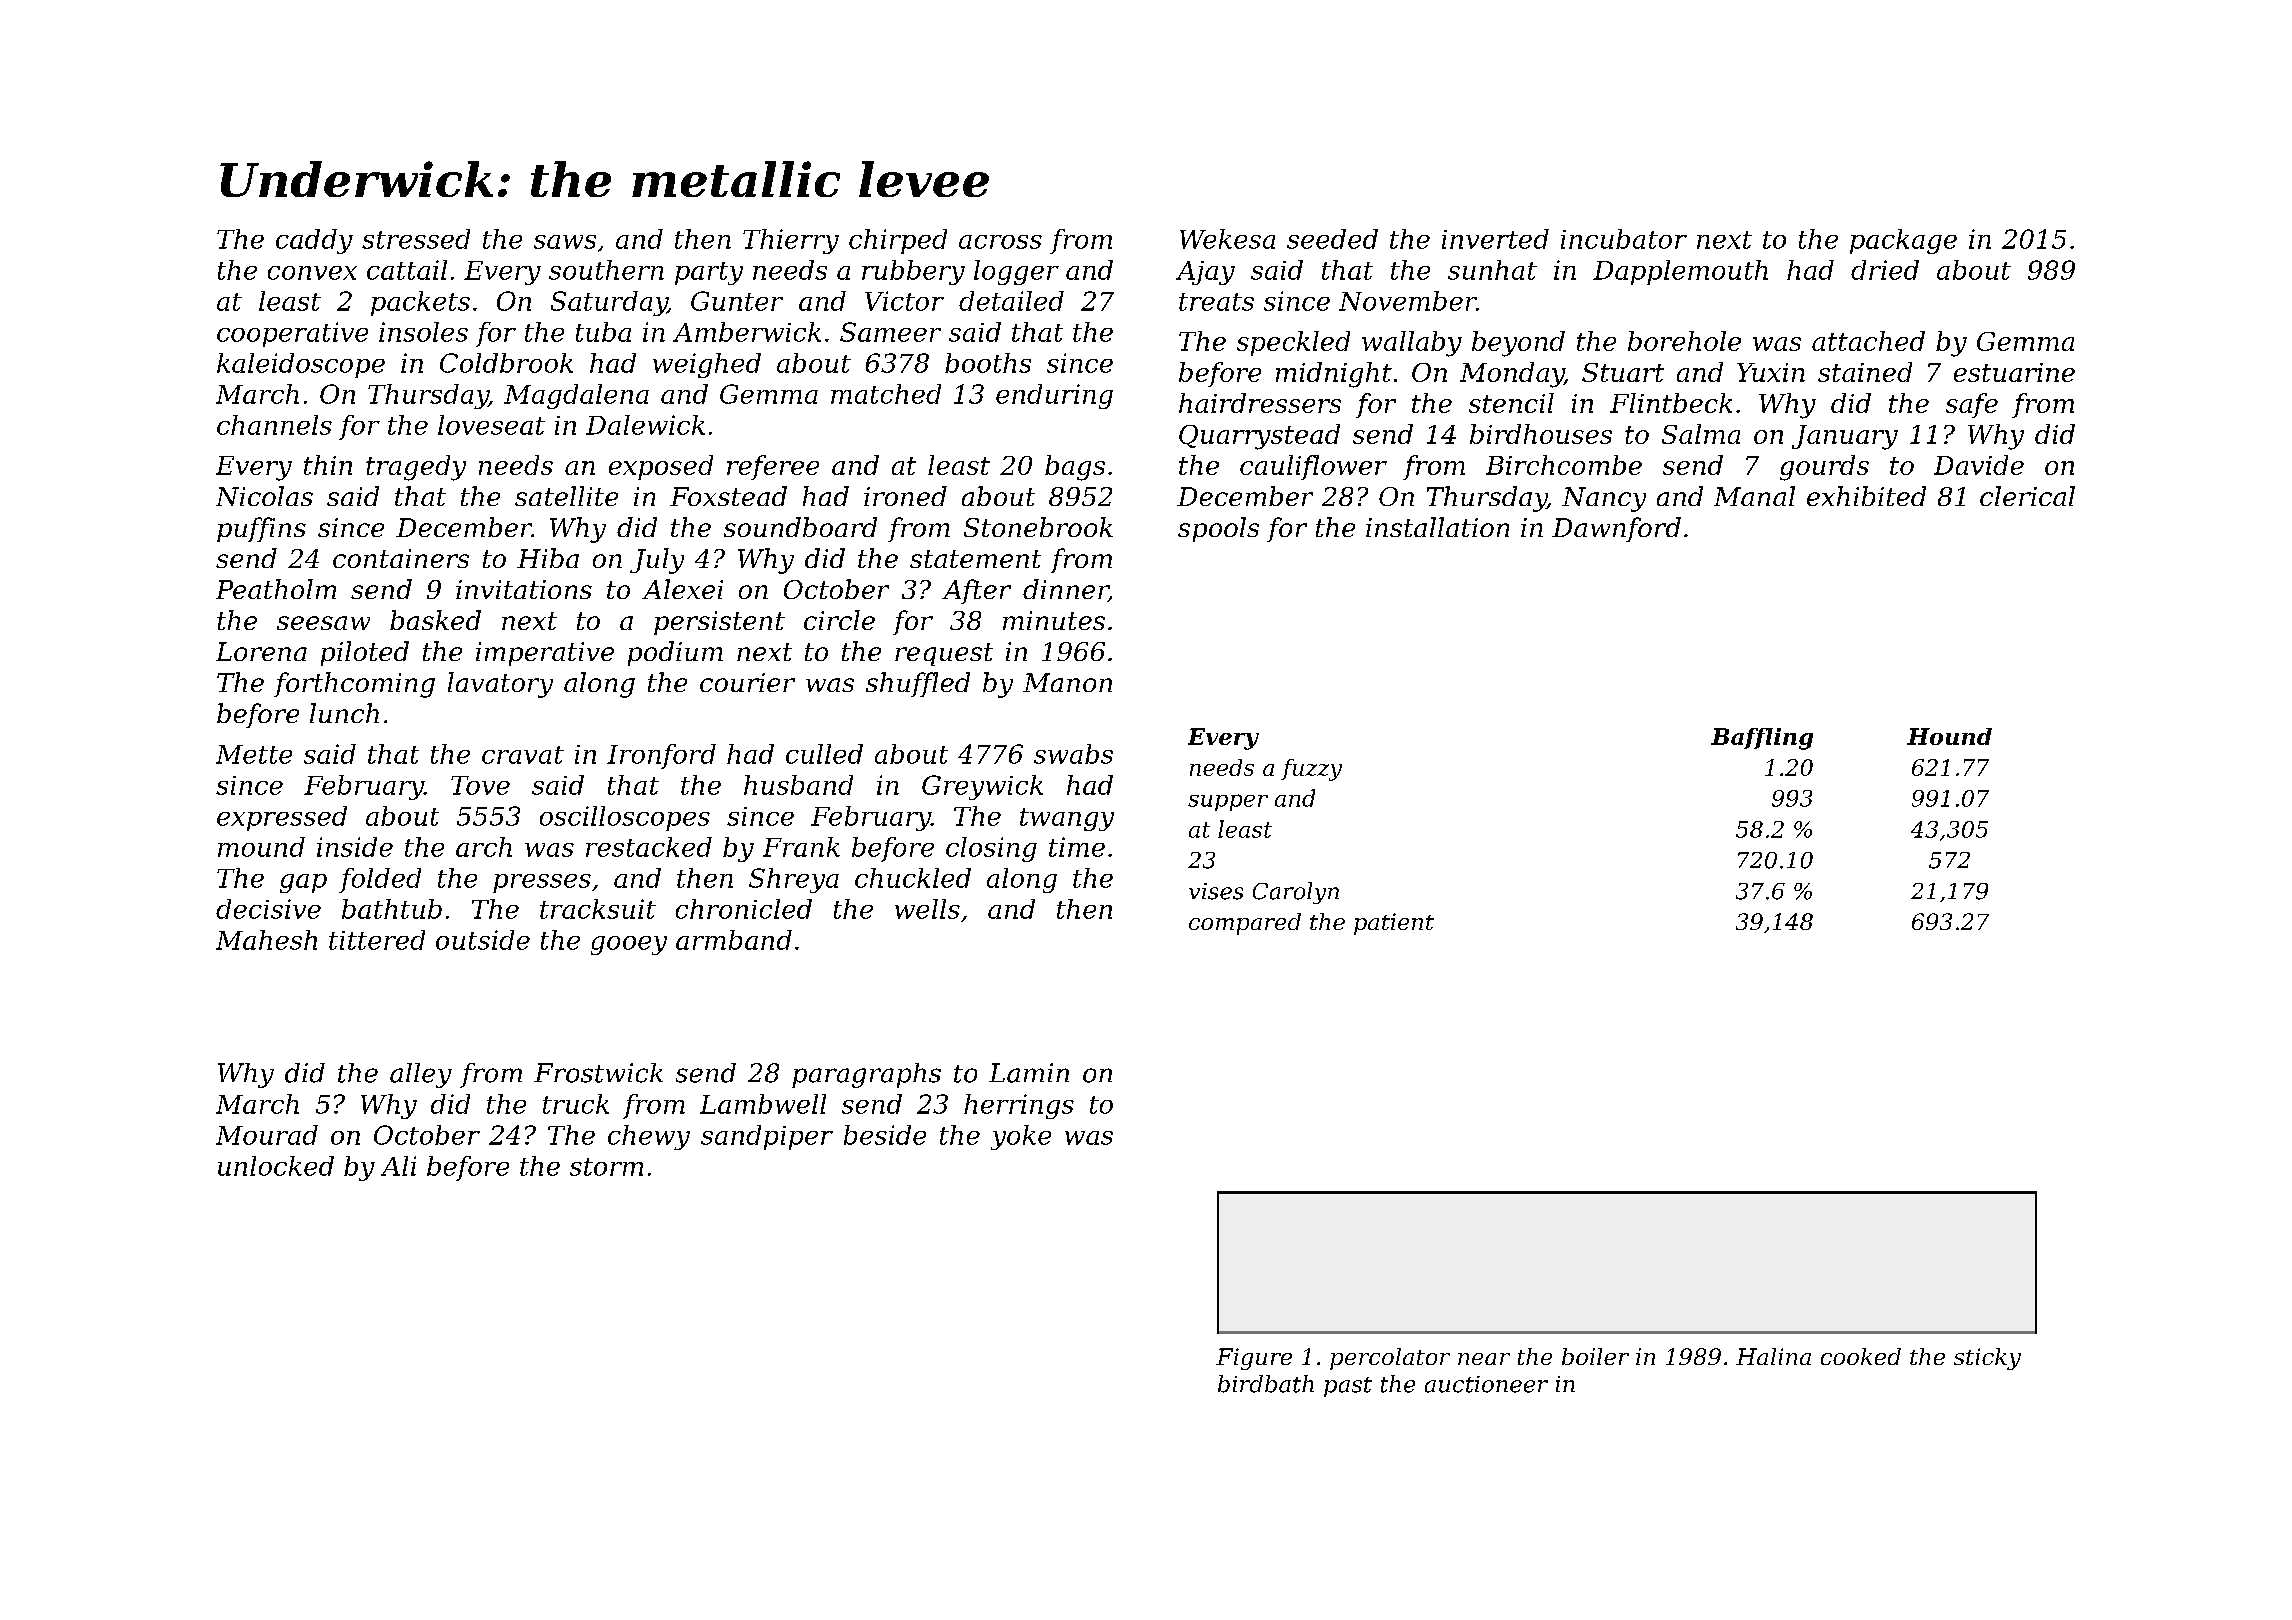 This image has width=2292, height=1620. What do you see at coordinates (791, 241) in the image?
I see `Thierry` at bounding box center [791, 241].
